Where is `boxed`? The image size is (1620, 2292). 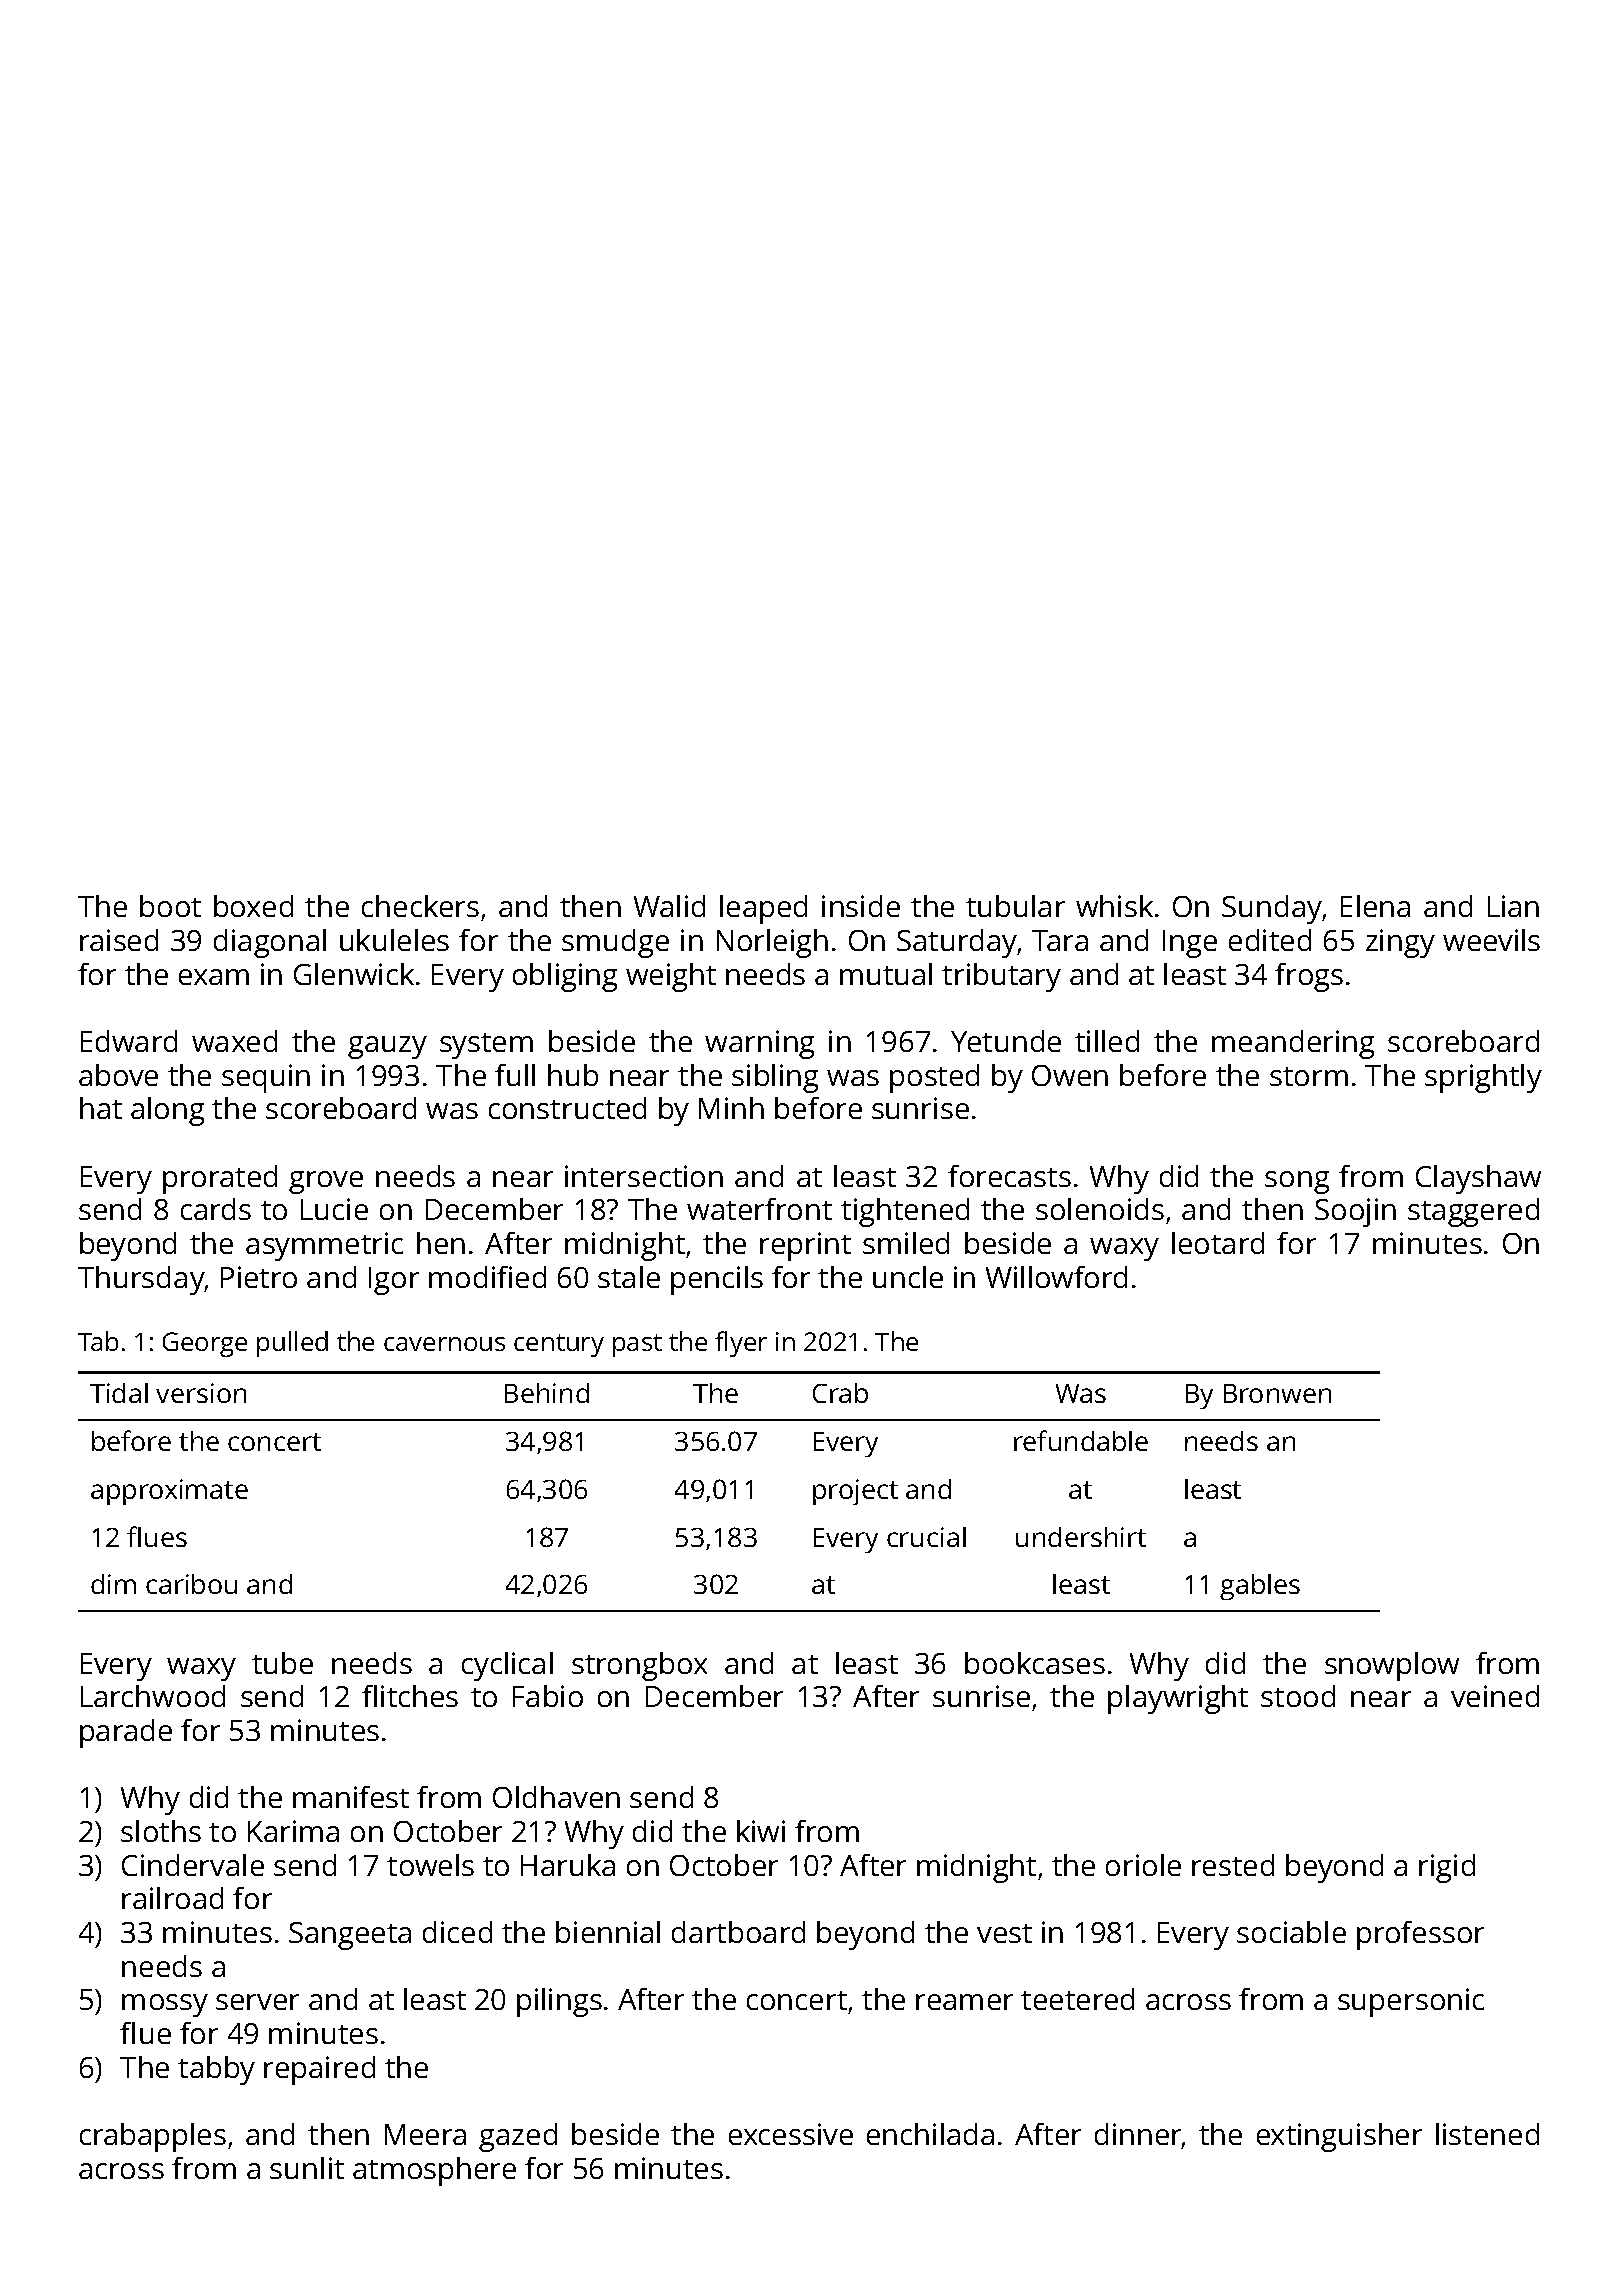
boxed is located at coordinates (253, 906).
